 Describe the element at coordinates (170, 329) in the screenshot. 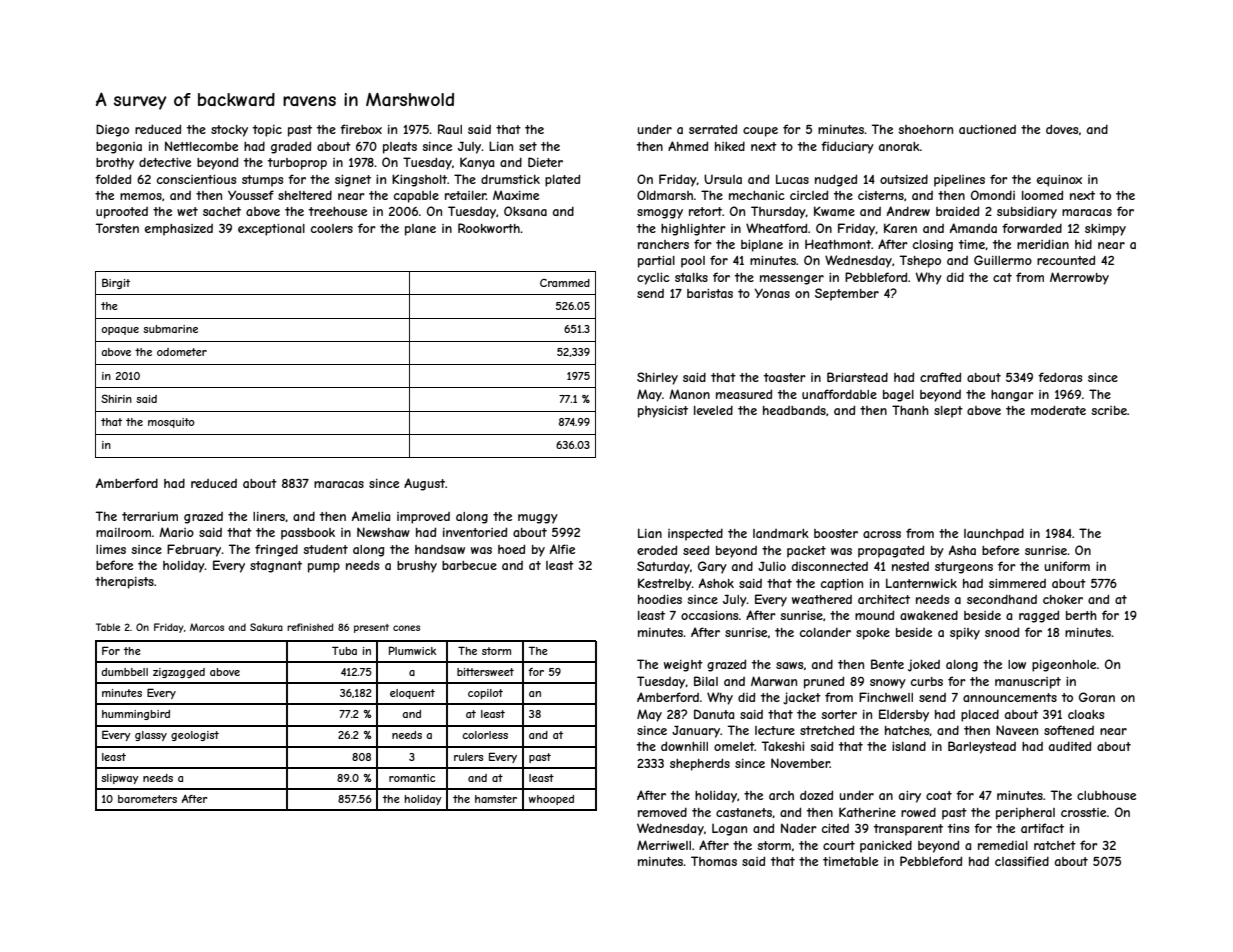

I see `submarine` at that location.
